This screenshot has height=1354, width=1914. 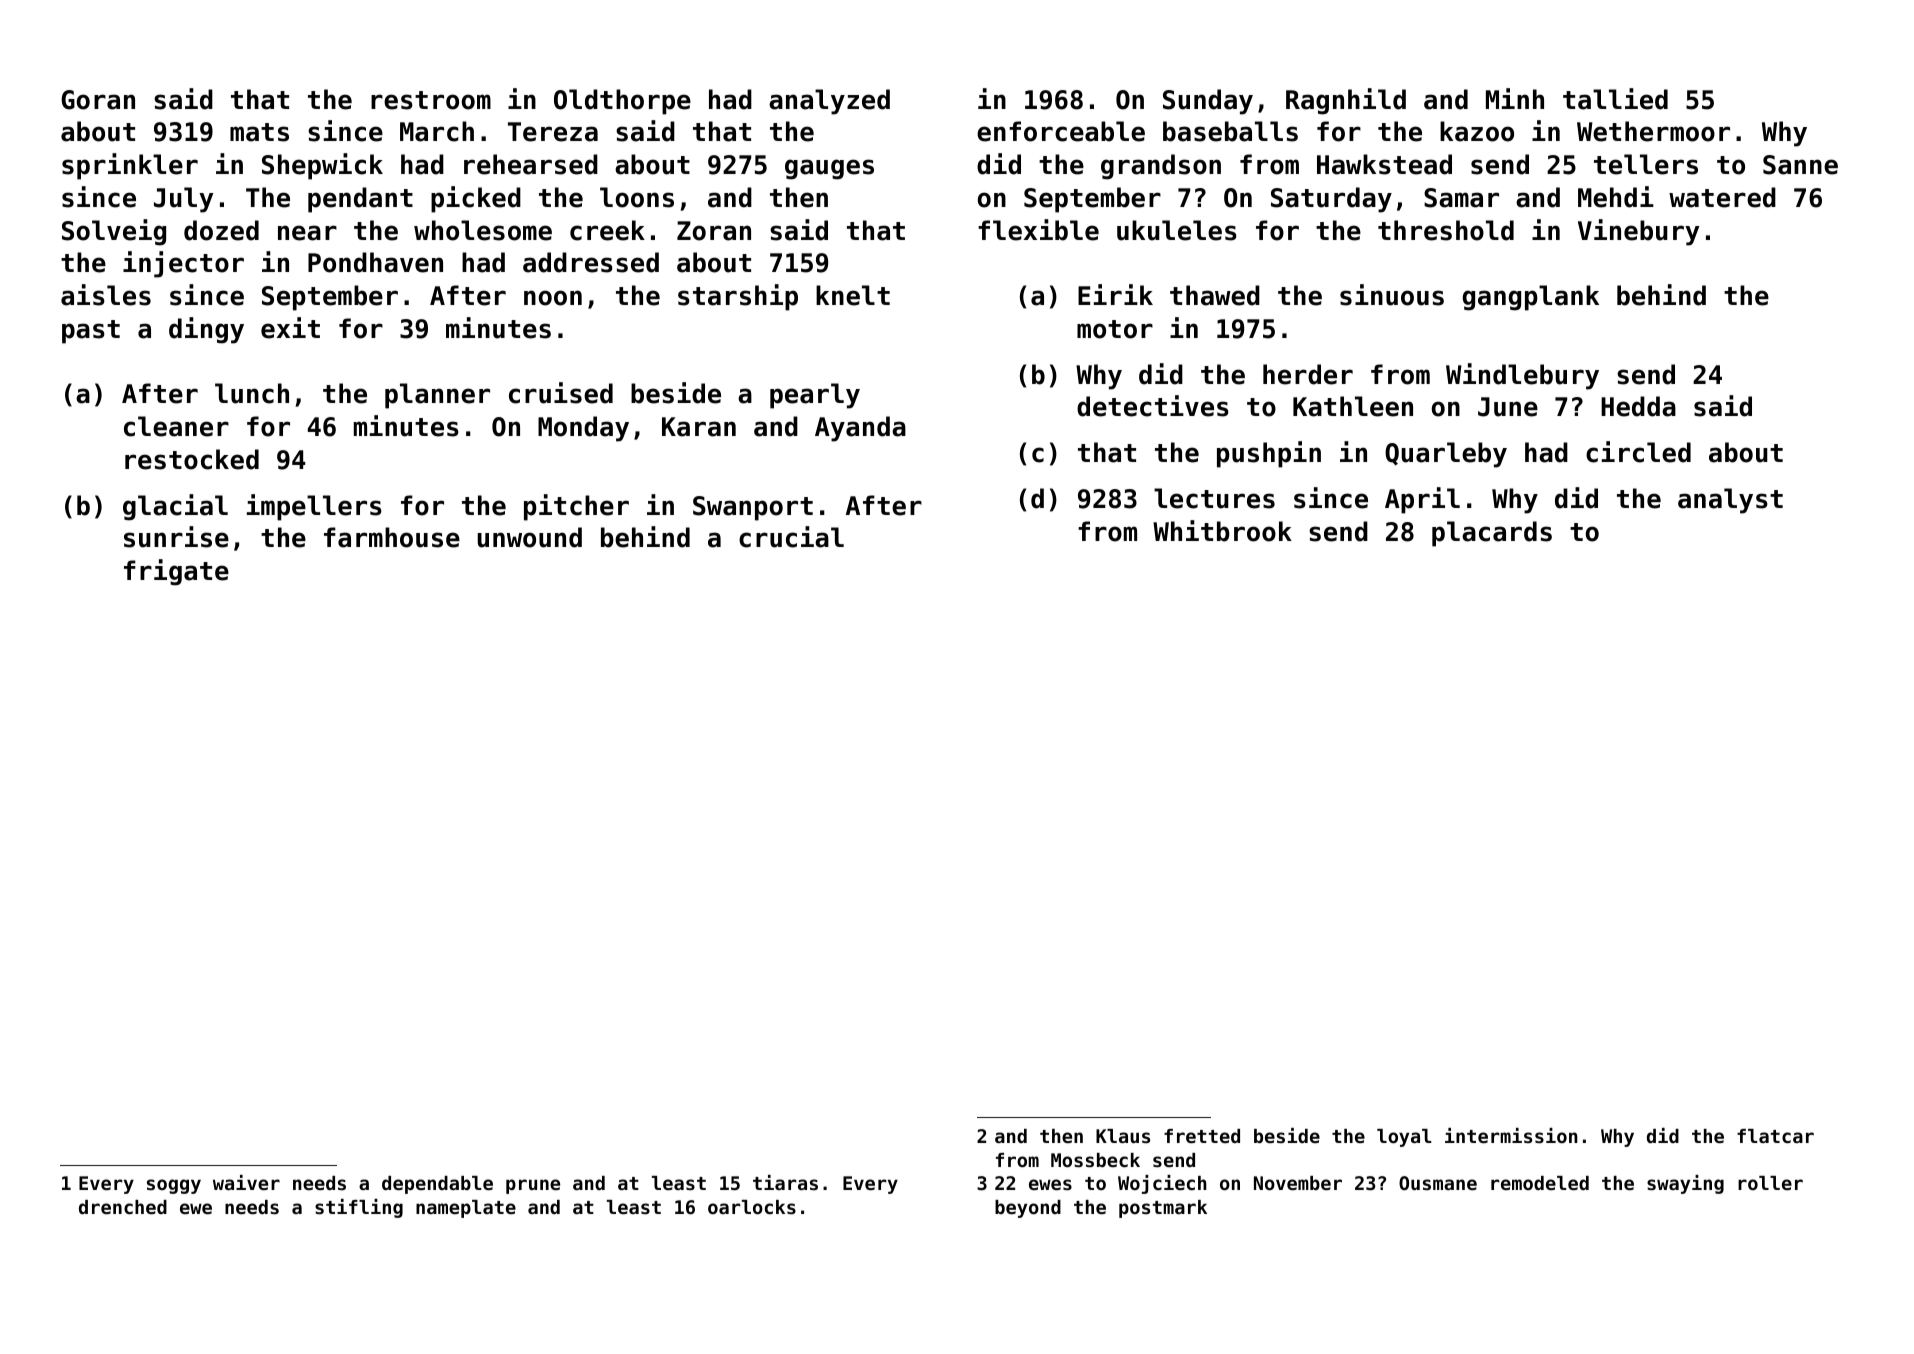 I want to click on pearly, so click(x=815, y=396).
